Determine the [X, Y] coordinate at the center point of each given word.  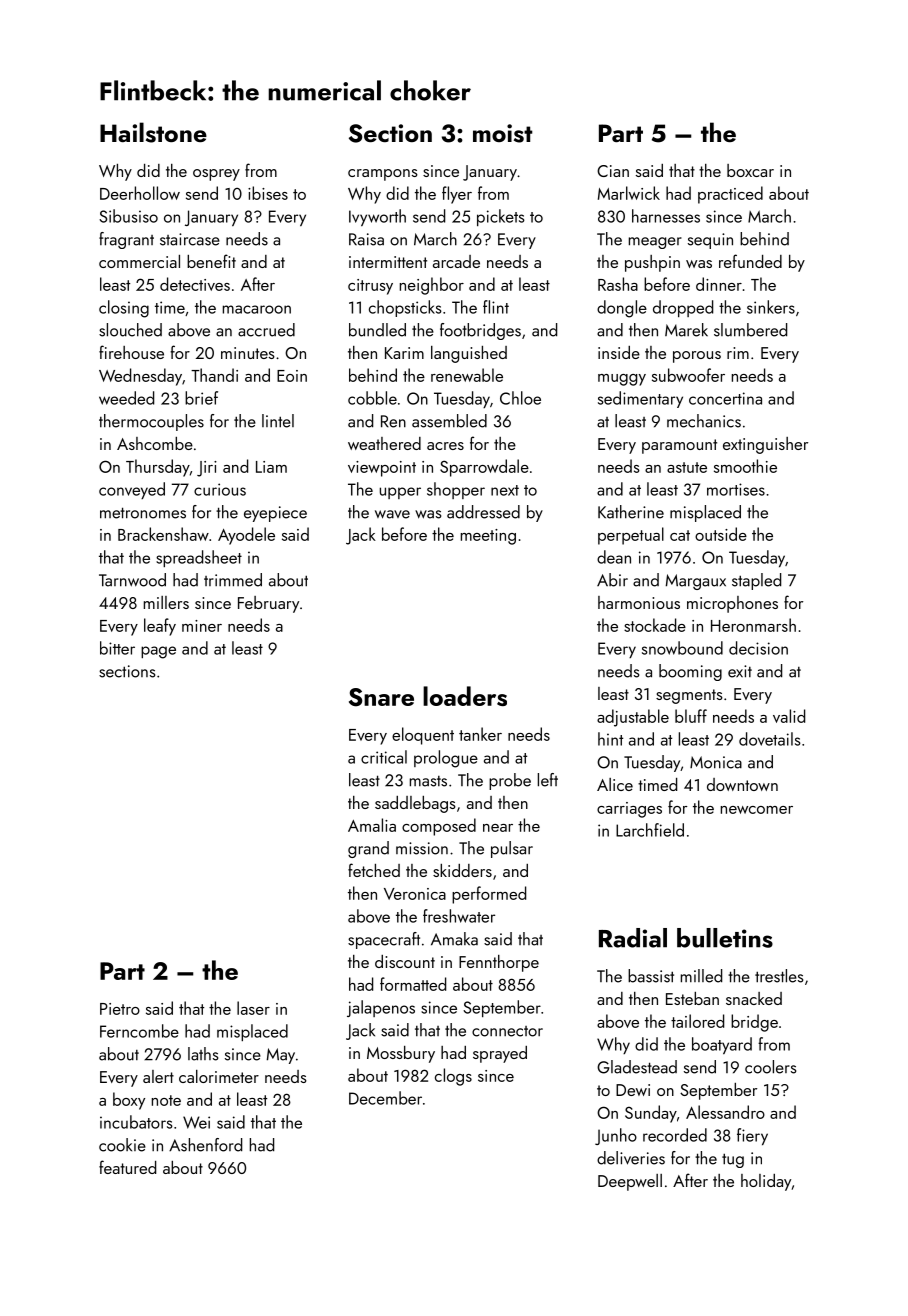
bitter [117, 648]
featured [127, 1167]
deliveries [631, 1158]
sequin [710, 241]
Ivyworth [377, 217]
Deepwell [630, 1182]
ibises [268, 193]
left [548, 780]
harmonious [639, 602]
